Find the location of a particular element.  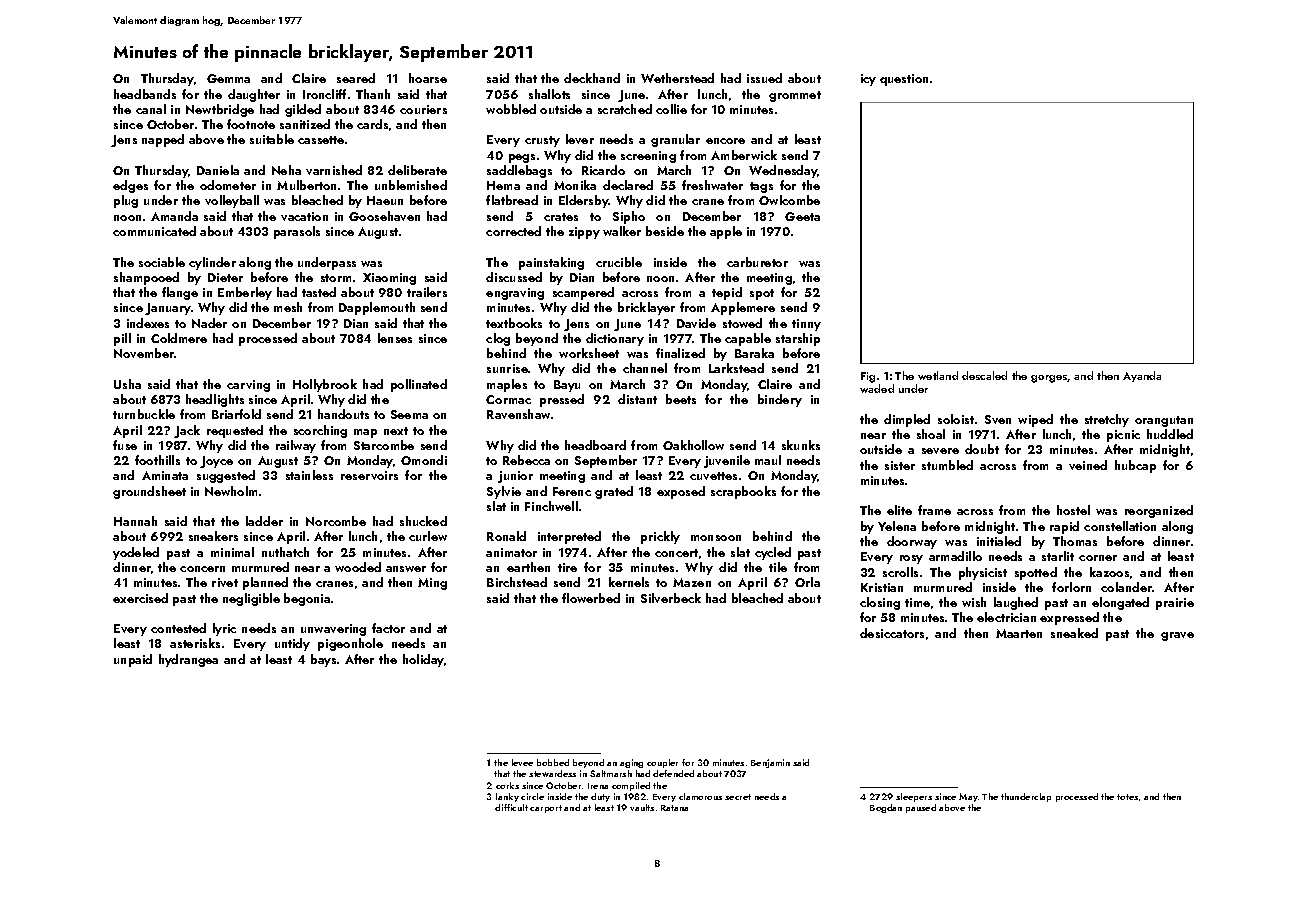

reorganized is located at coordinates (1159, 511).
